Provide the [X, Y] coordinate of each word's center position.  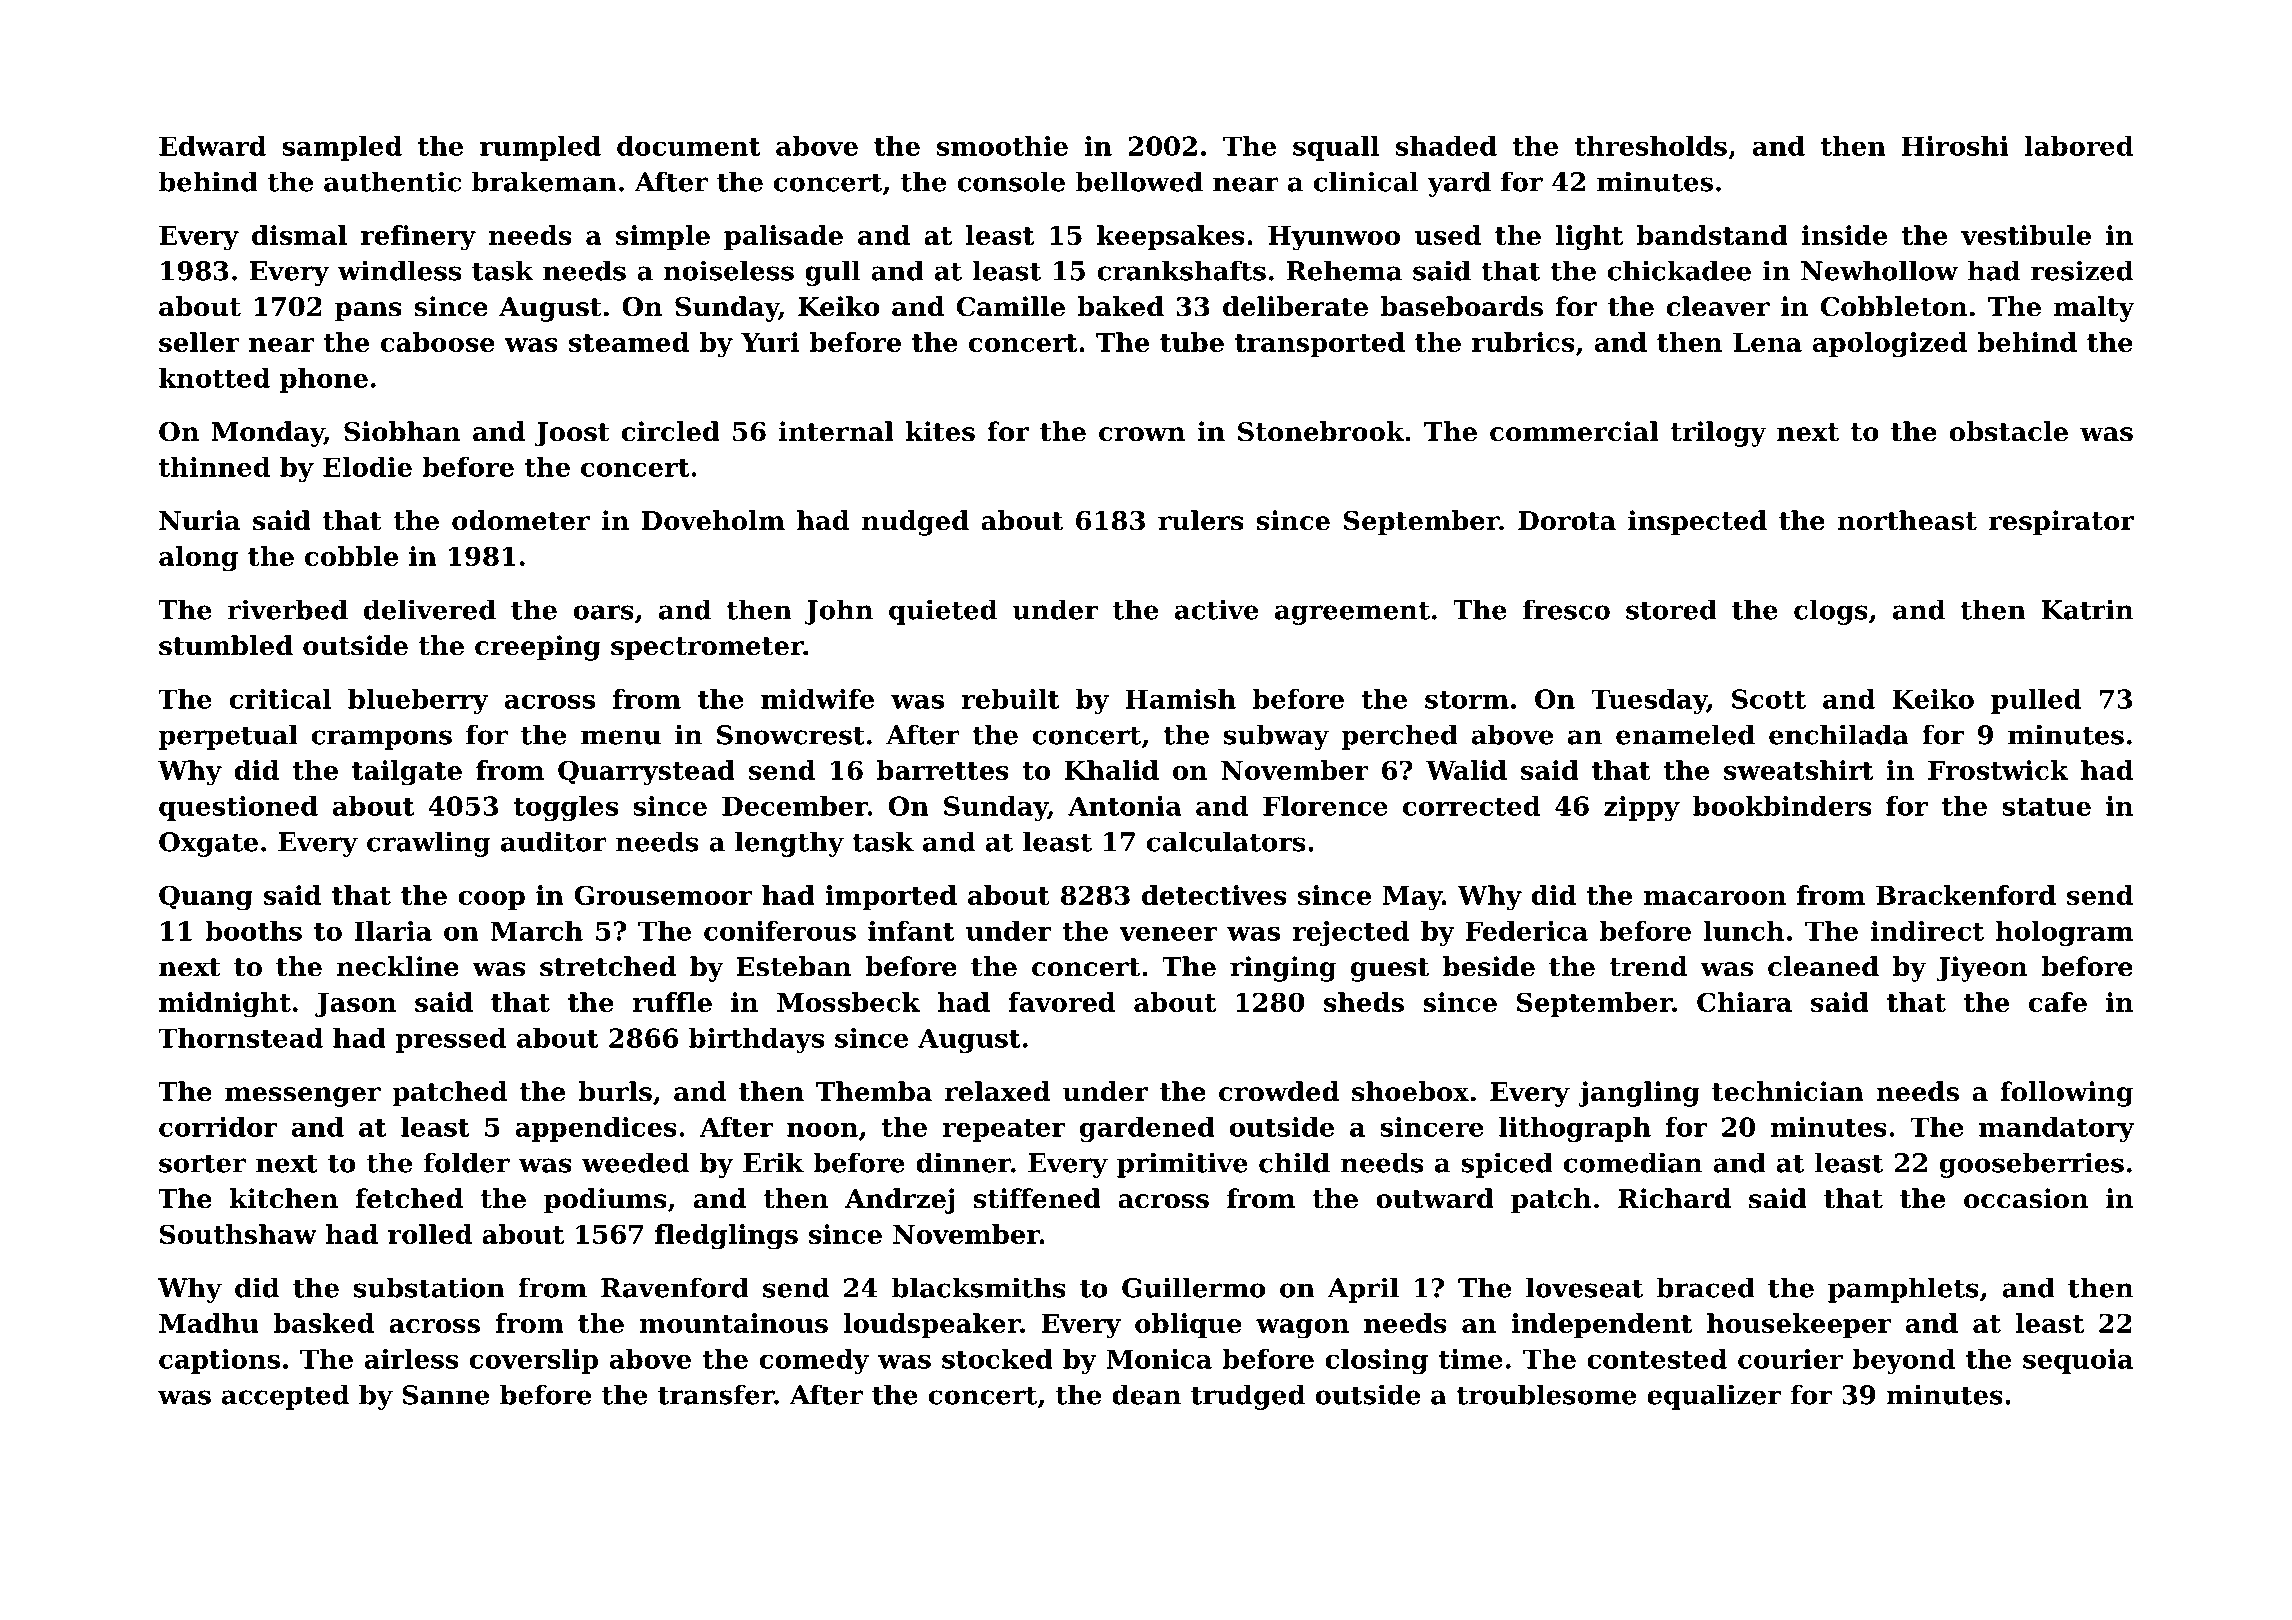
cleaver [1718, 306]
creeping [538, 648]
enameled [1685, 734]
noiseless [728, 270]
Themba [874, 1091]
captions [219, 1361]
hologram [2064, 933]
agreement [1352, 613]
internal [836, 431]
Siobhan [402, 431]
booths [253, 931]
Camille [1011, 306]
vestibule [2026, 235]
